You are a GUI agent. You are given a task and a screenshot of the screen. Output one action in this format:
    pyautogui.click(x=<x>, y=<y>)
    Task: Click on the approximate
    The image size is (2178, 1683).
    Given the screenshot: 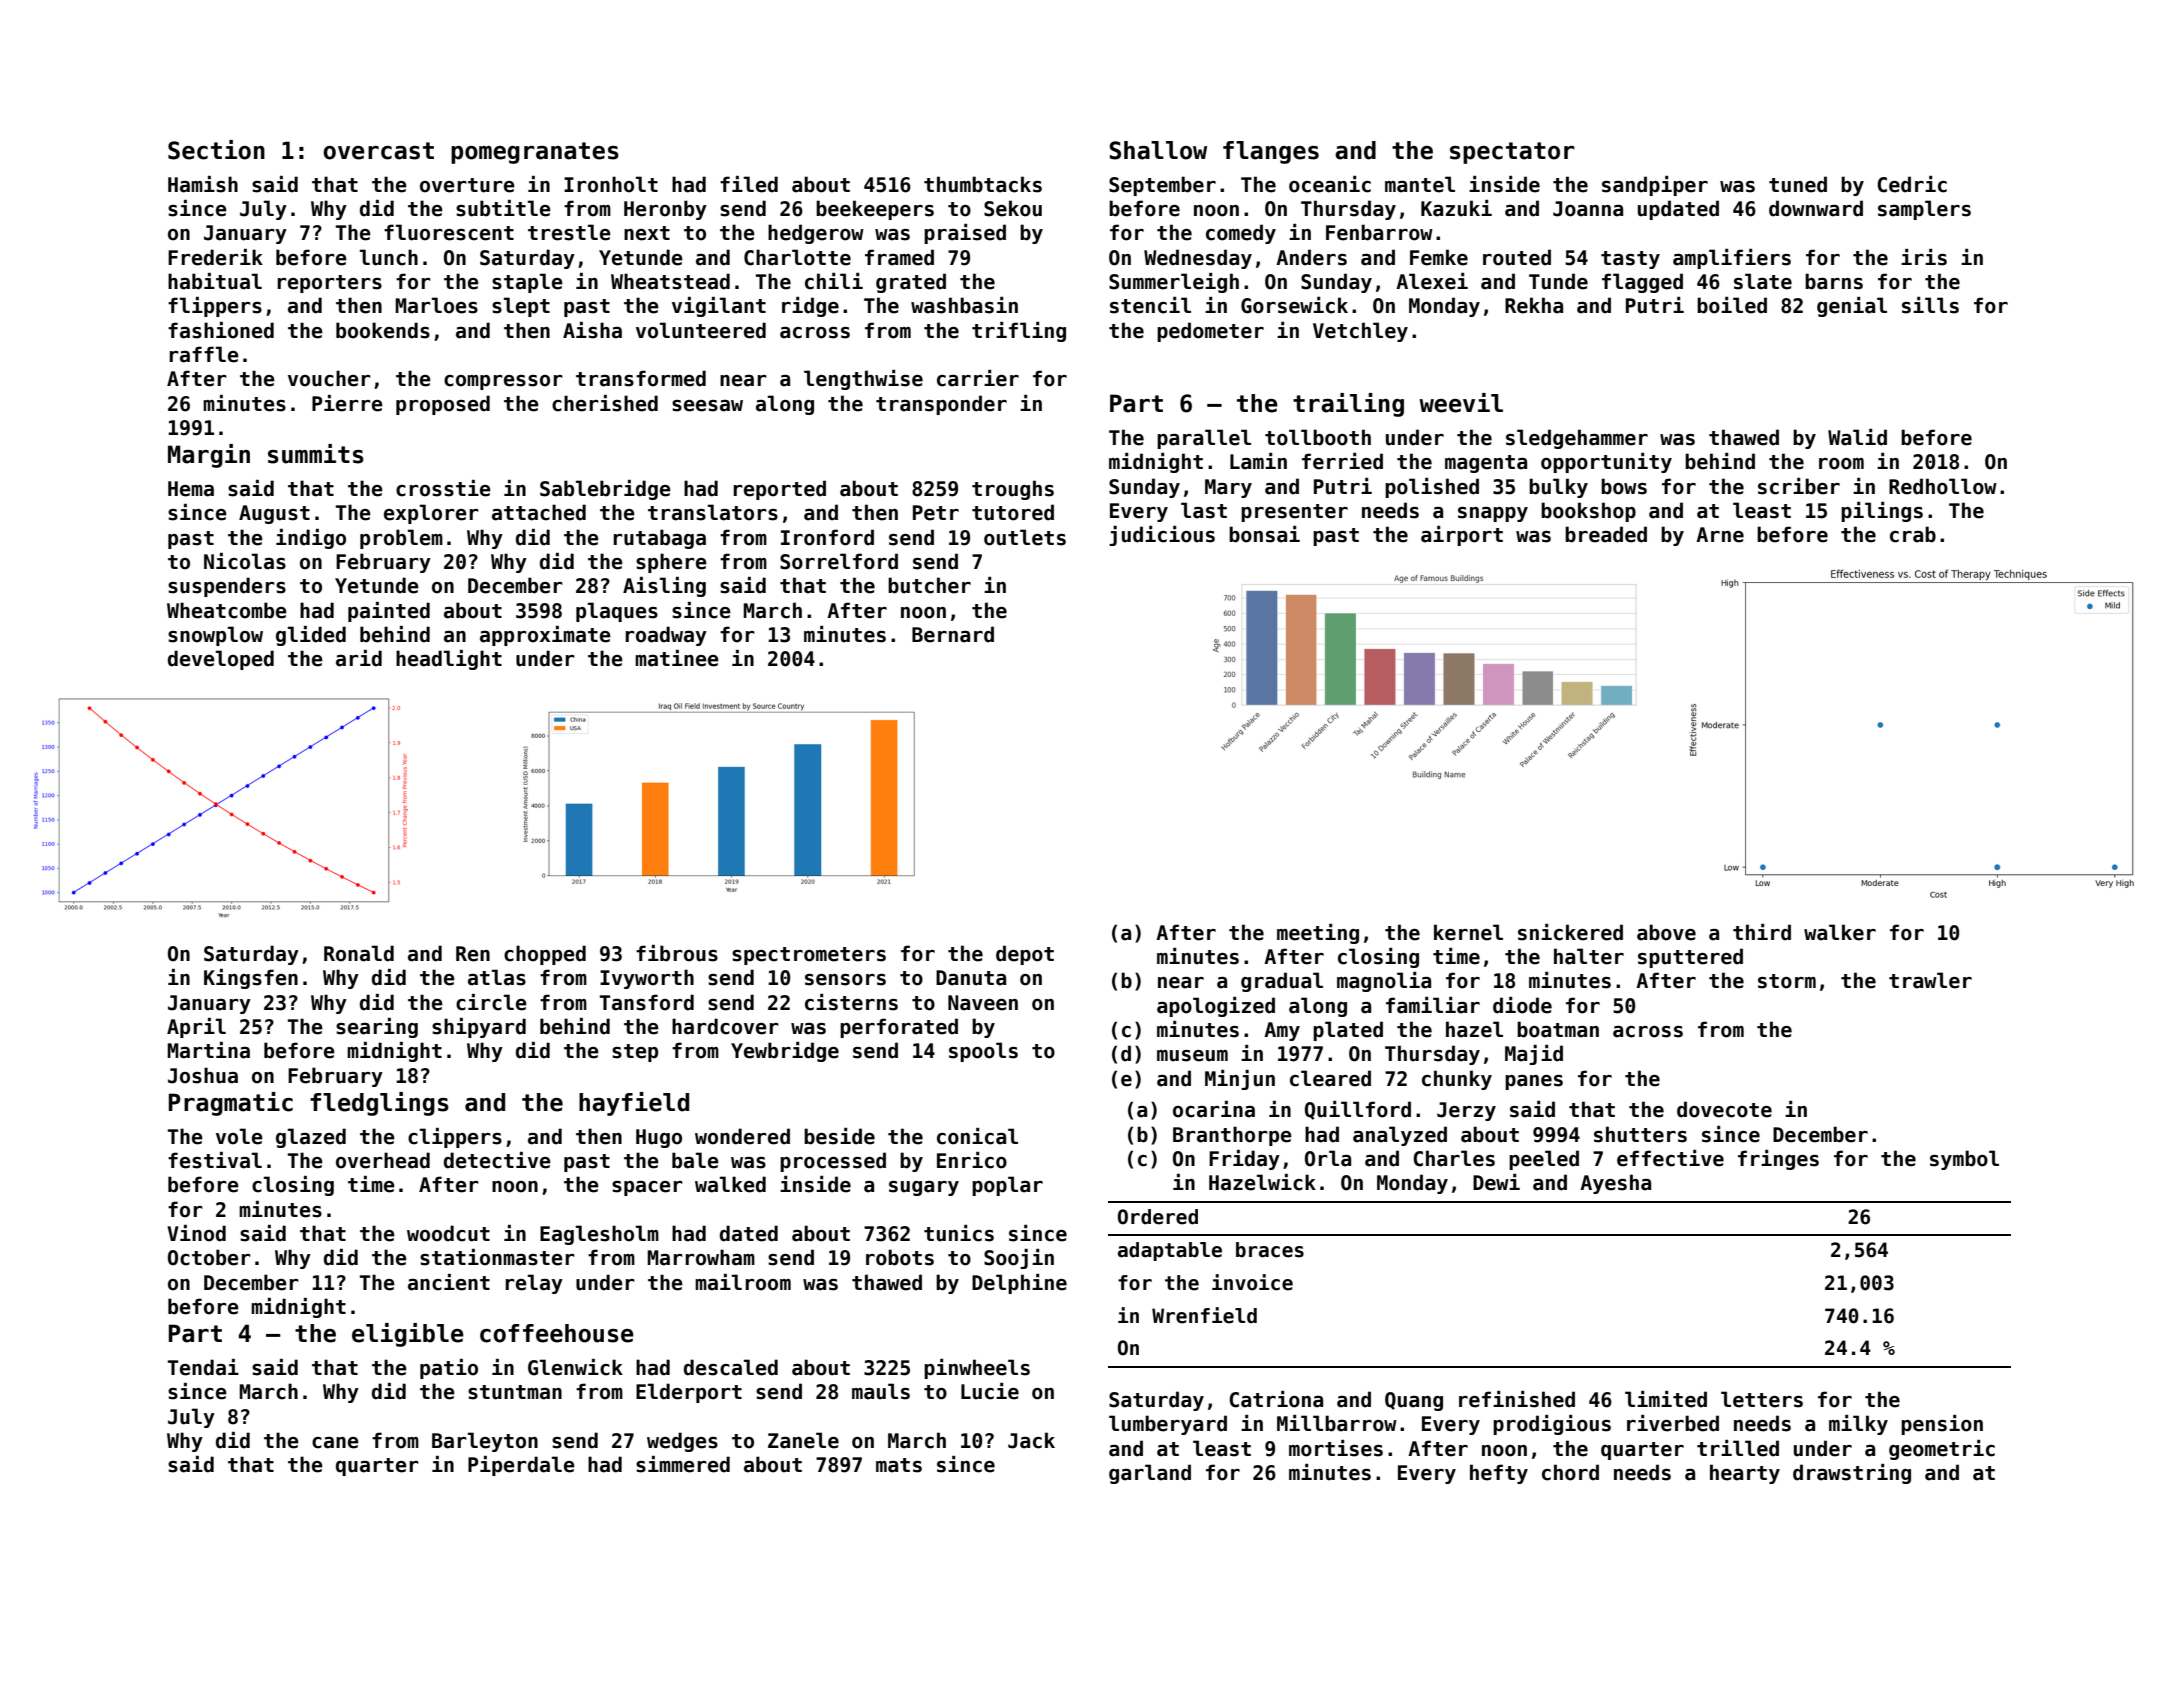 What is the action you would take?
    pyautogui.click(x=545, y=636)
